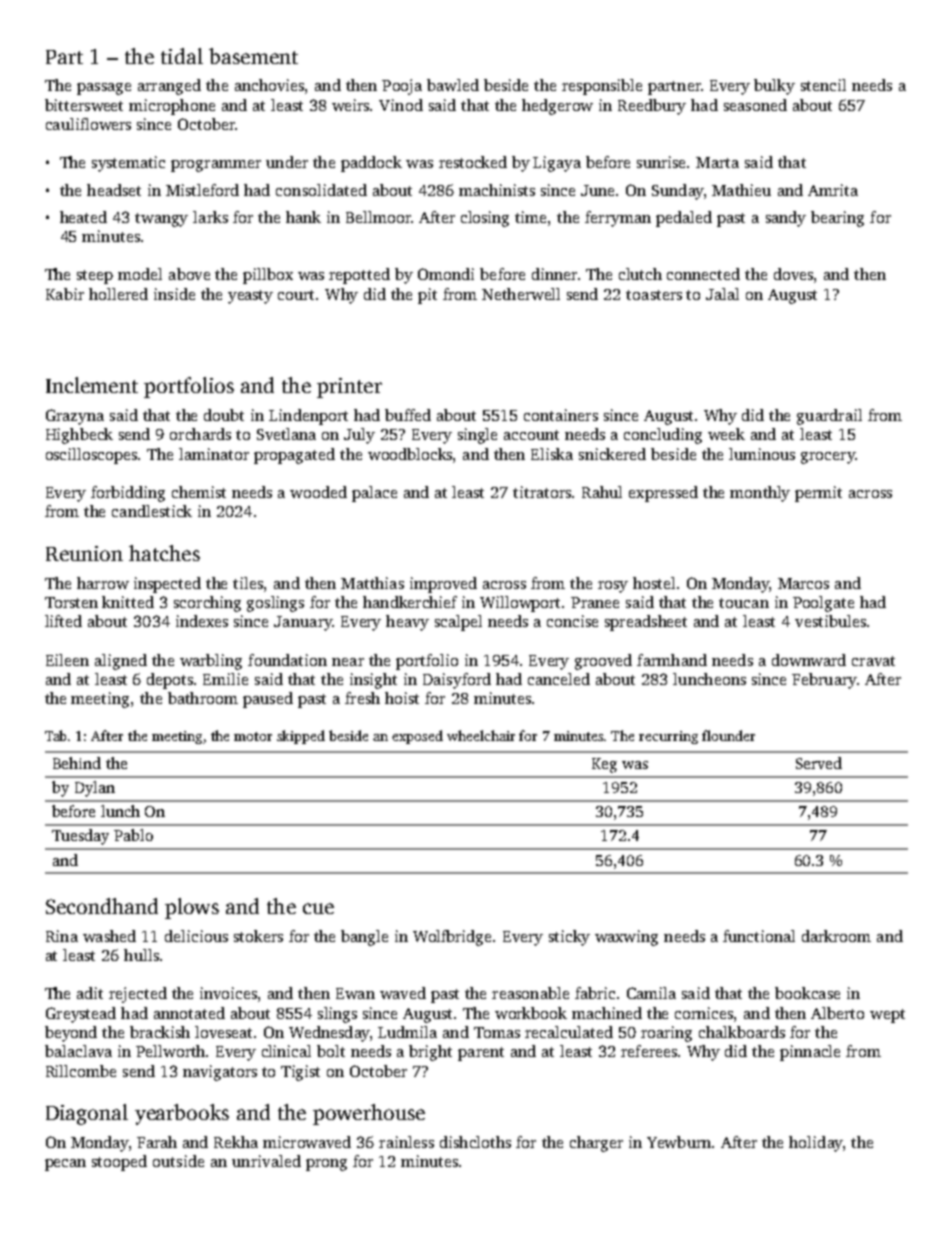 The width and height of the screenshot is (952, 1233). I want to click on Bellmoor, so click(378, 217).
